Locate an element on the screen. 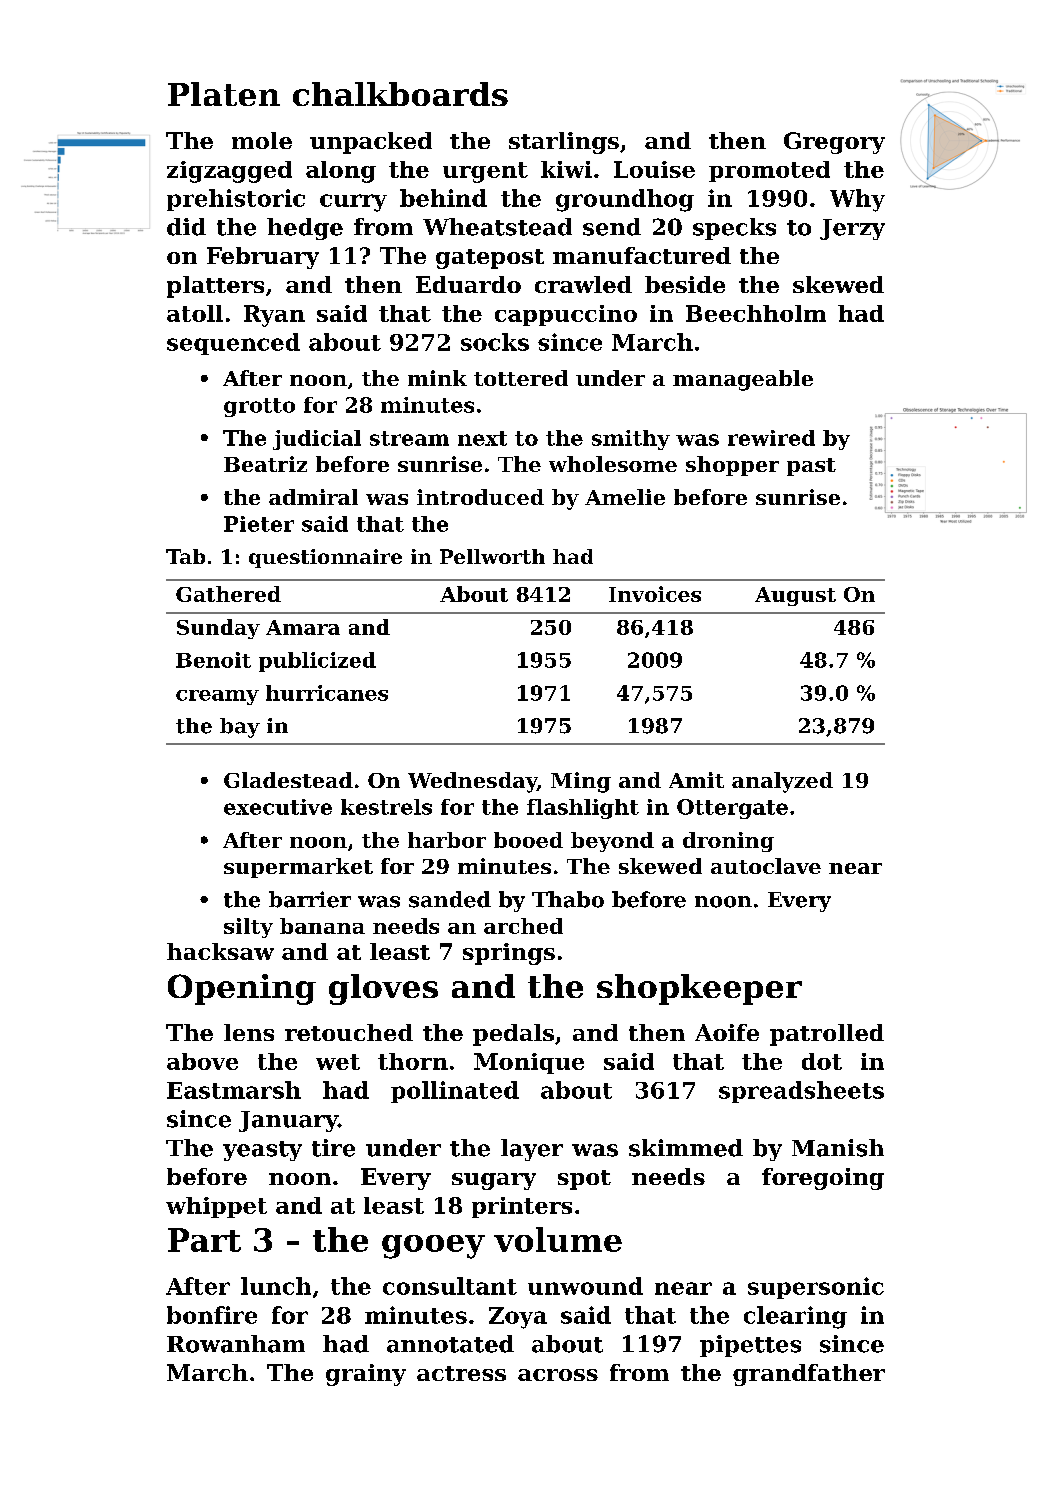  clearing is located at coordinates (795, 1317).
